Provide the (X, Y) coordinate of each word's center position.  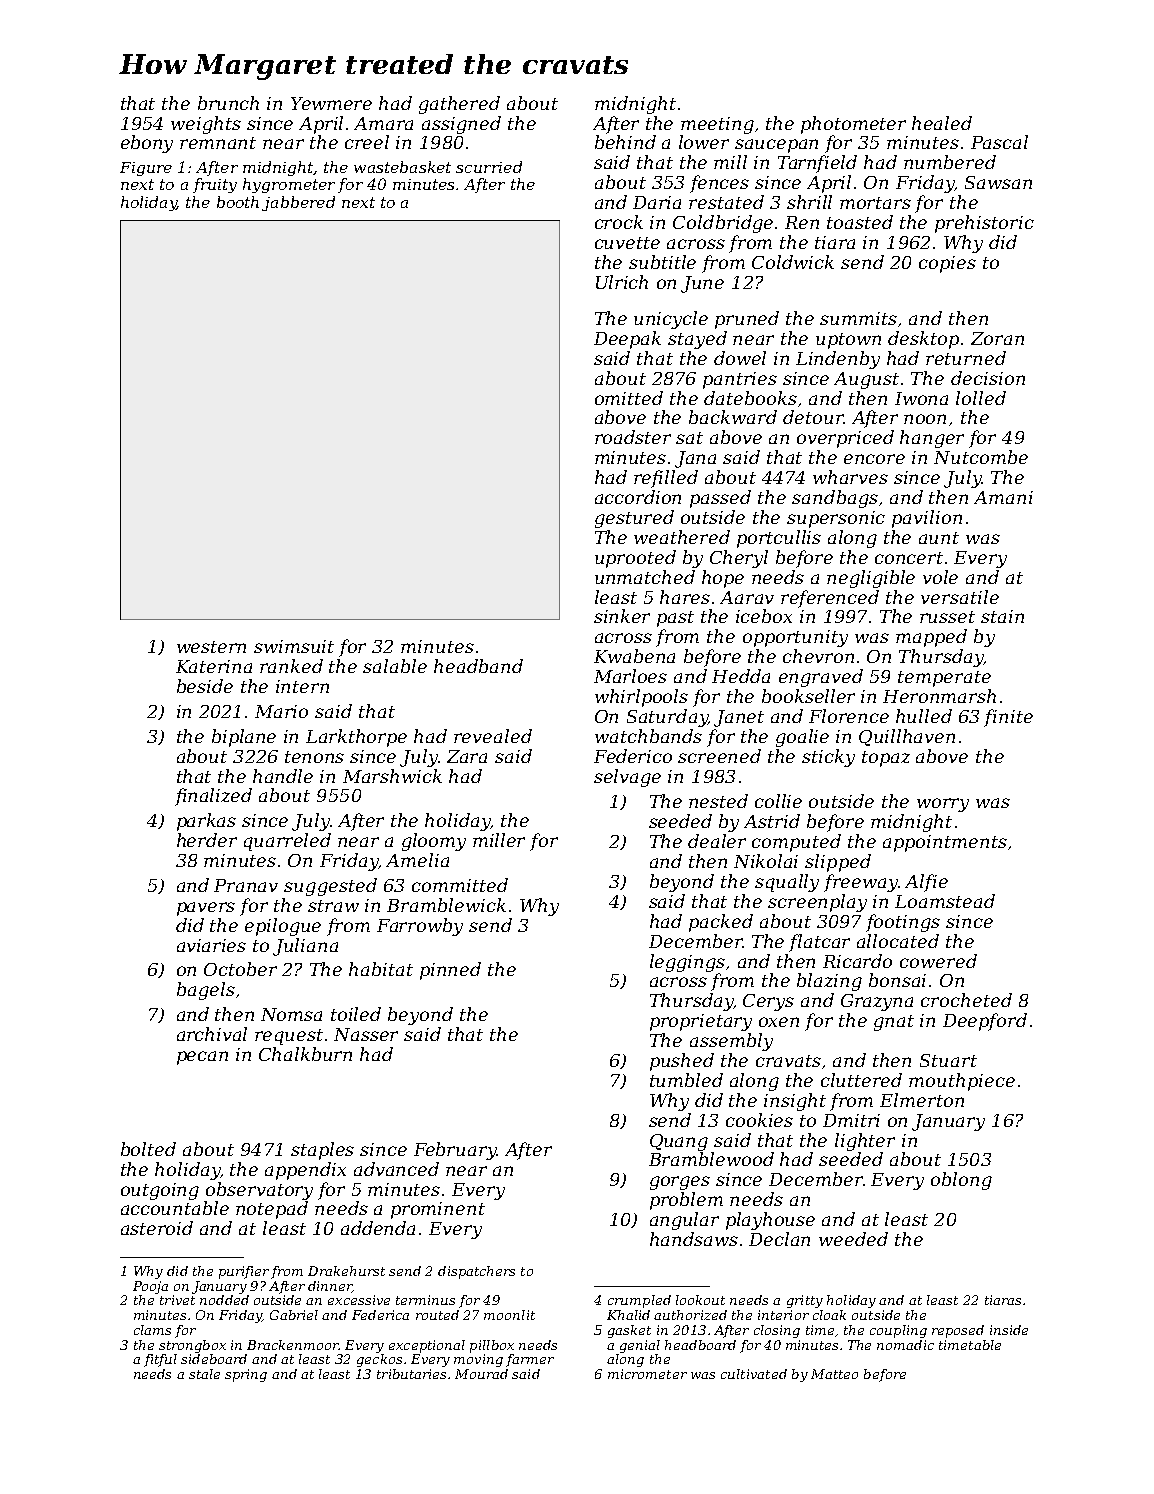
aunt (939, 538)
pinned (450, 971)
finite (1008, 718)
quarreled (287, 842)
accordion (638, 497)
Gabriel (294, 1315)
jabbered (298, 203)
